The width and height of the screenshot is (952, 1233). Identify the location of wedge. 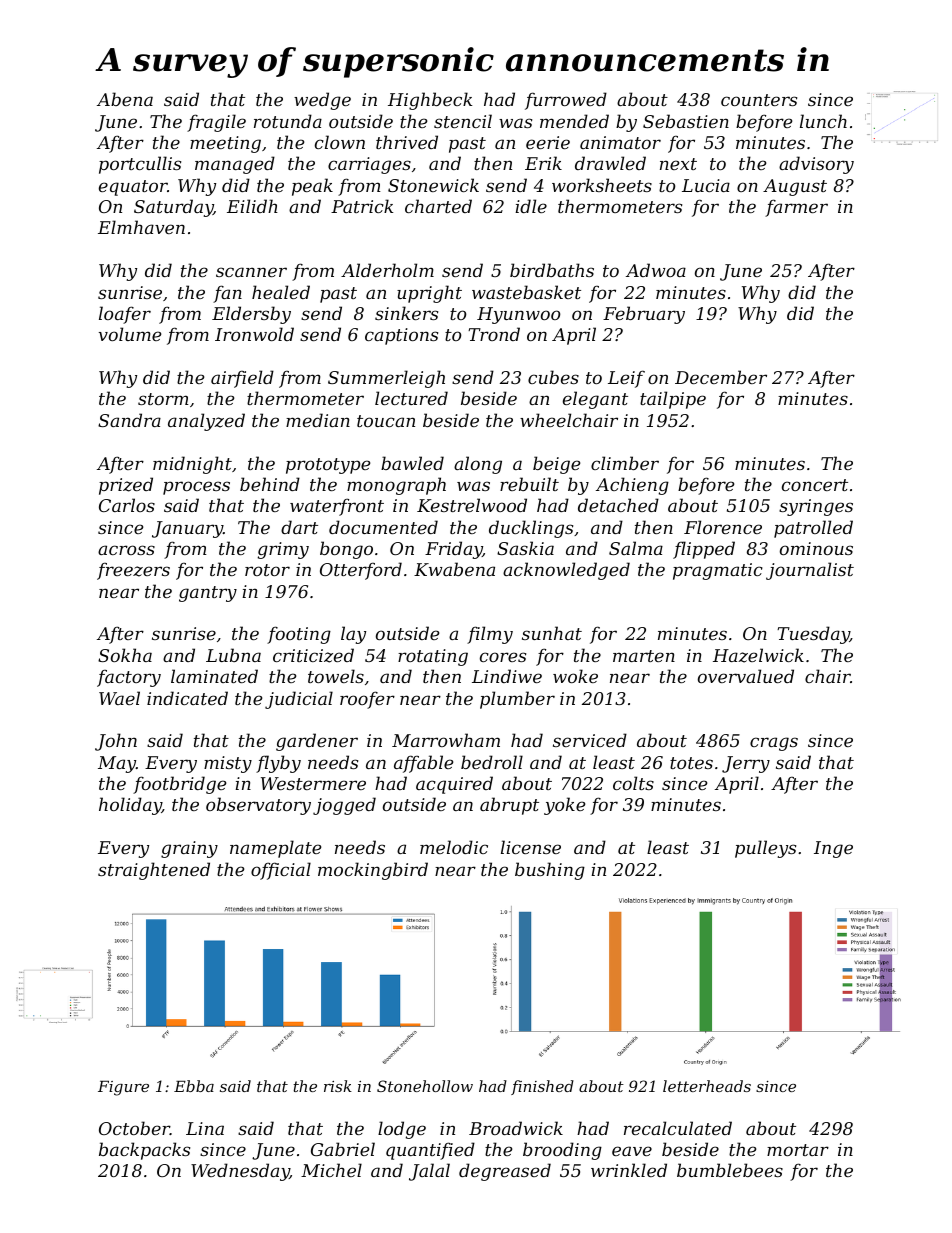
(322, 101).
